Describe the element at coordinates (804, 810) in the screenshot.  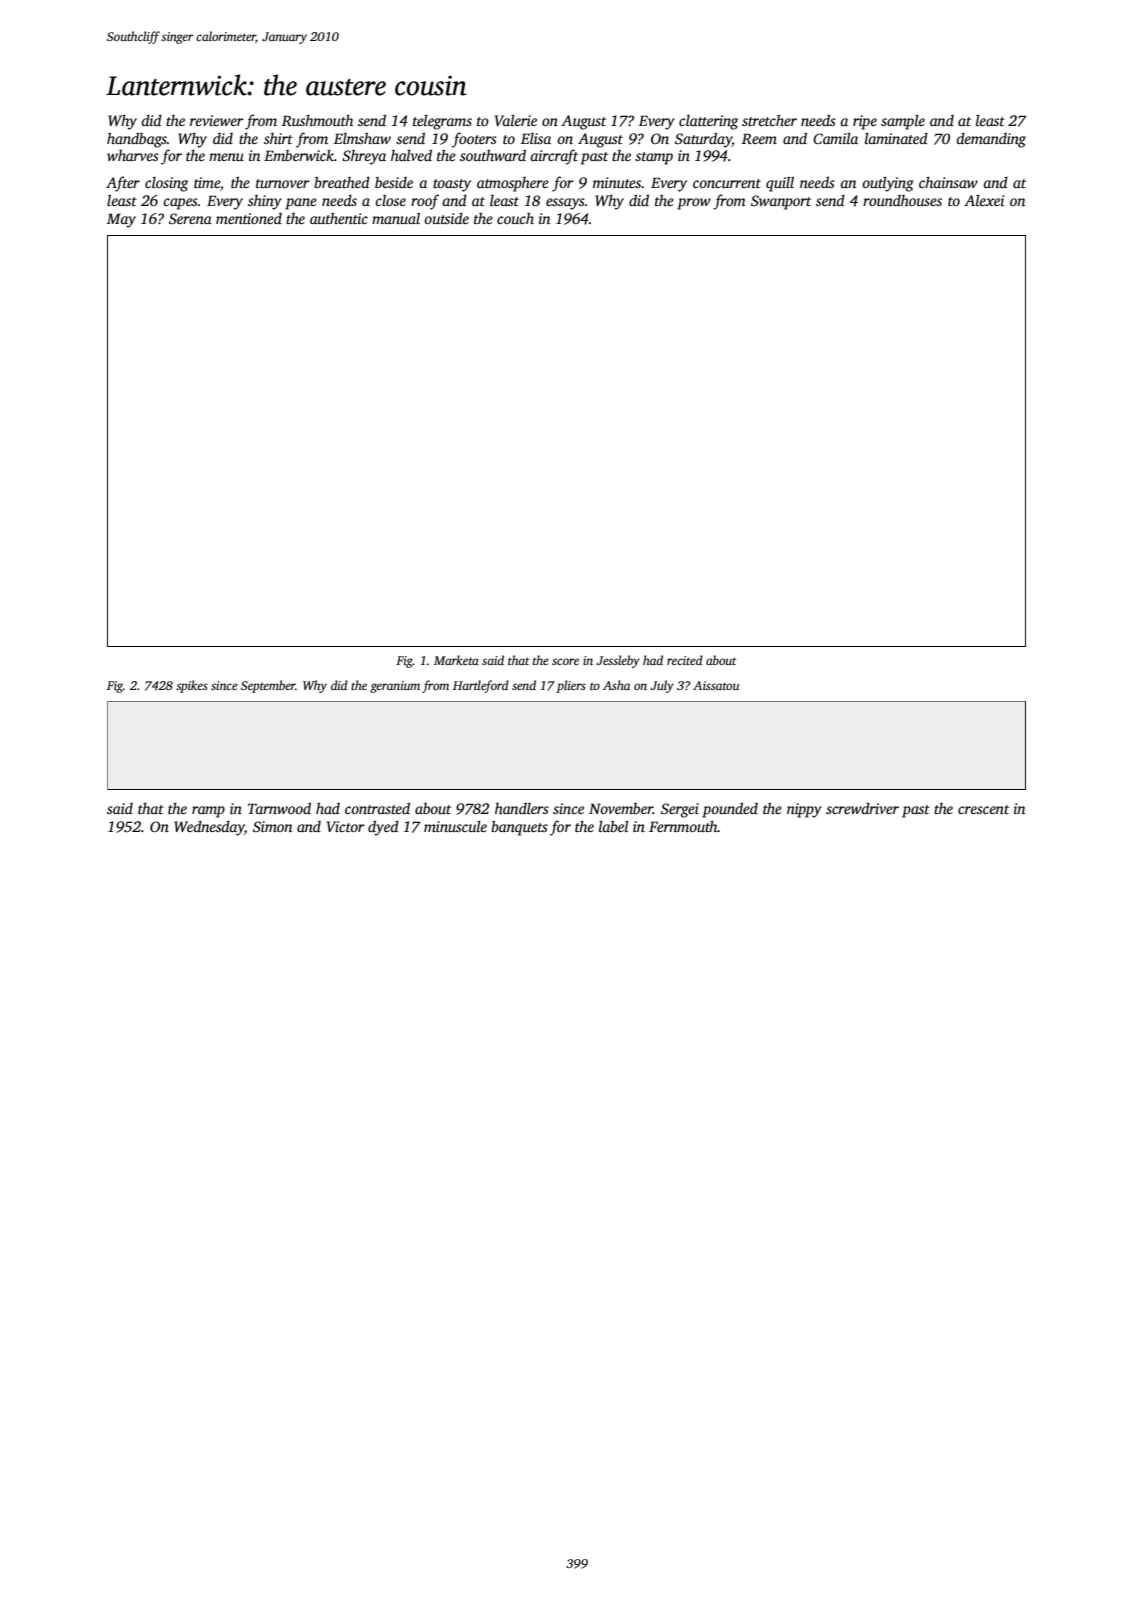
I see `nippy` at that location.
